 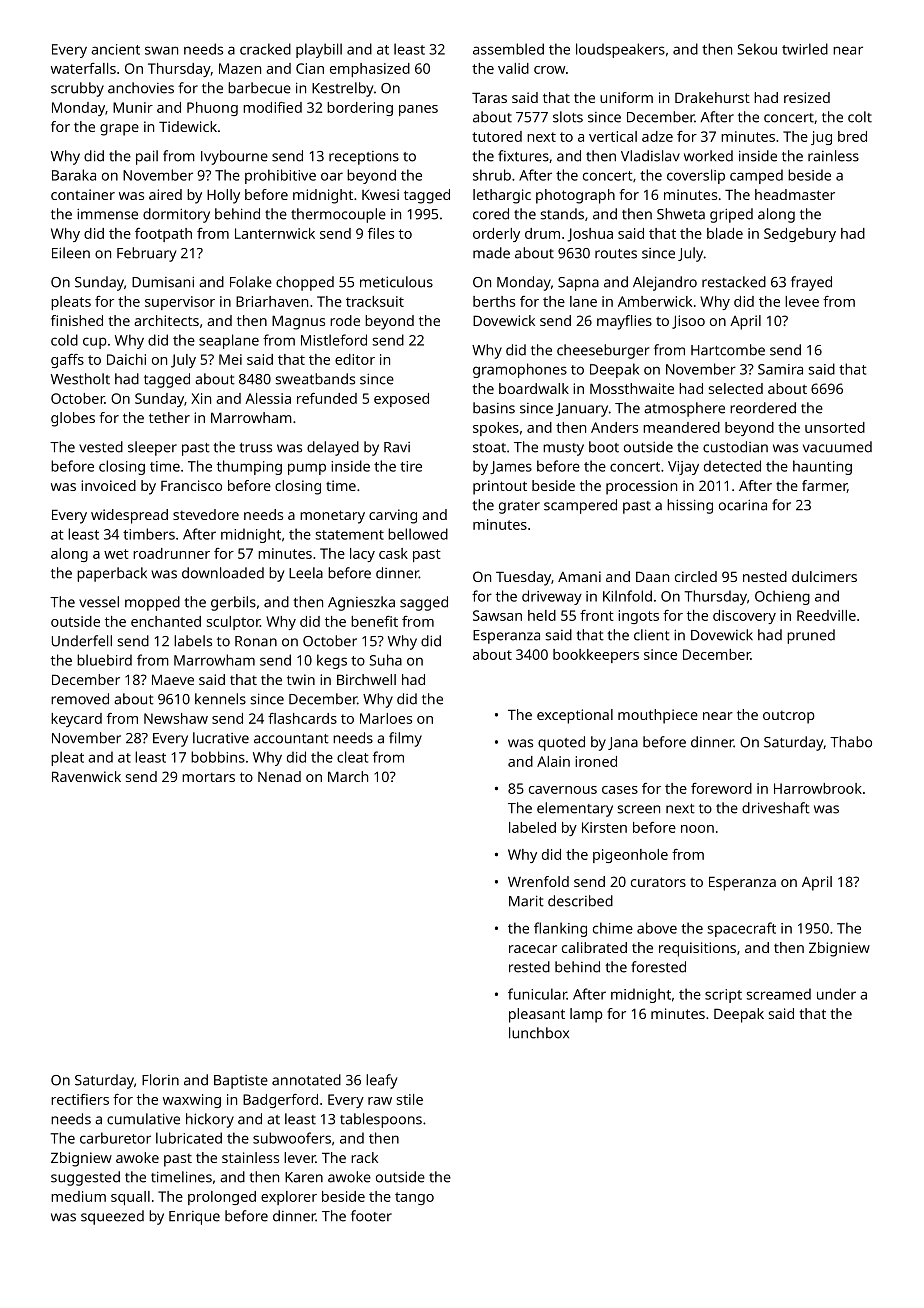 What do you see at coordinates (414, 1198) in the document?
I see `tango` at bounding box center [414, 1198].
